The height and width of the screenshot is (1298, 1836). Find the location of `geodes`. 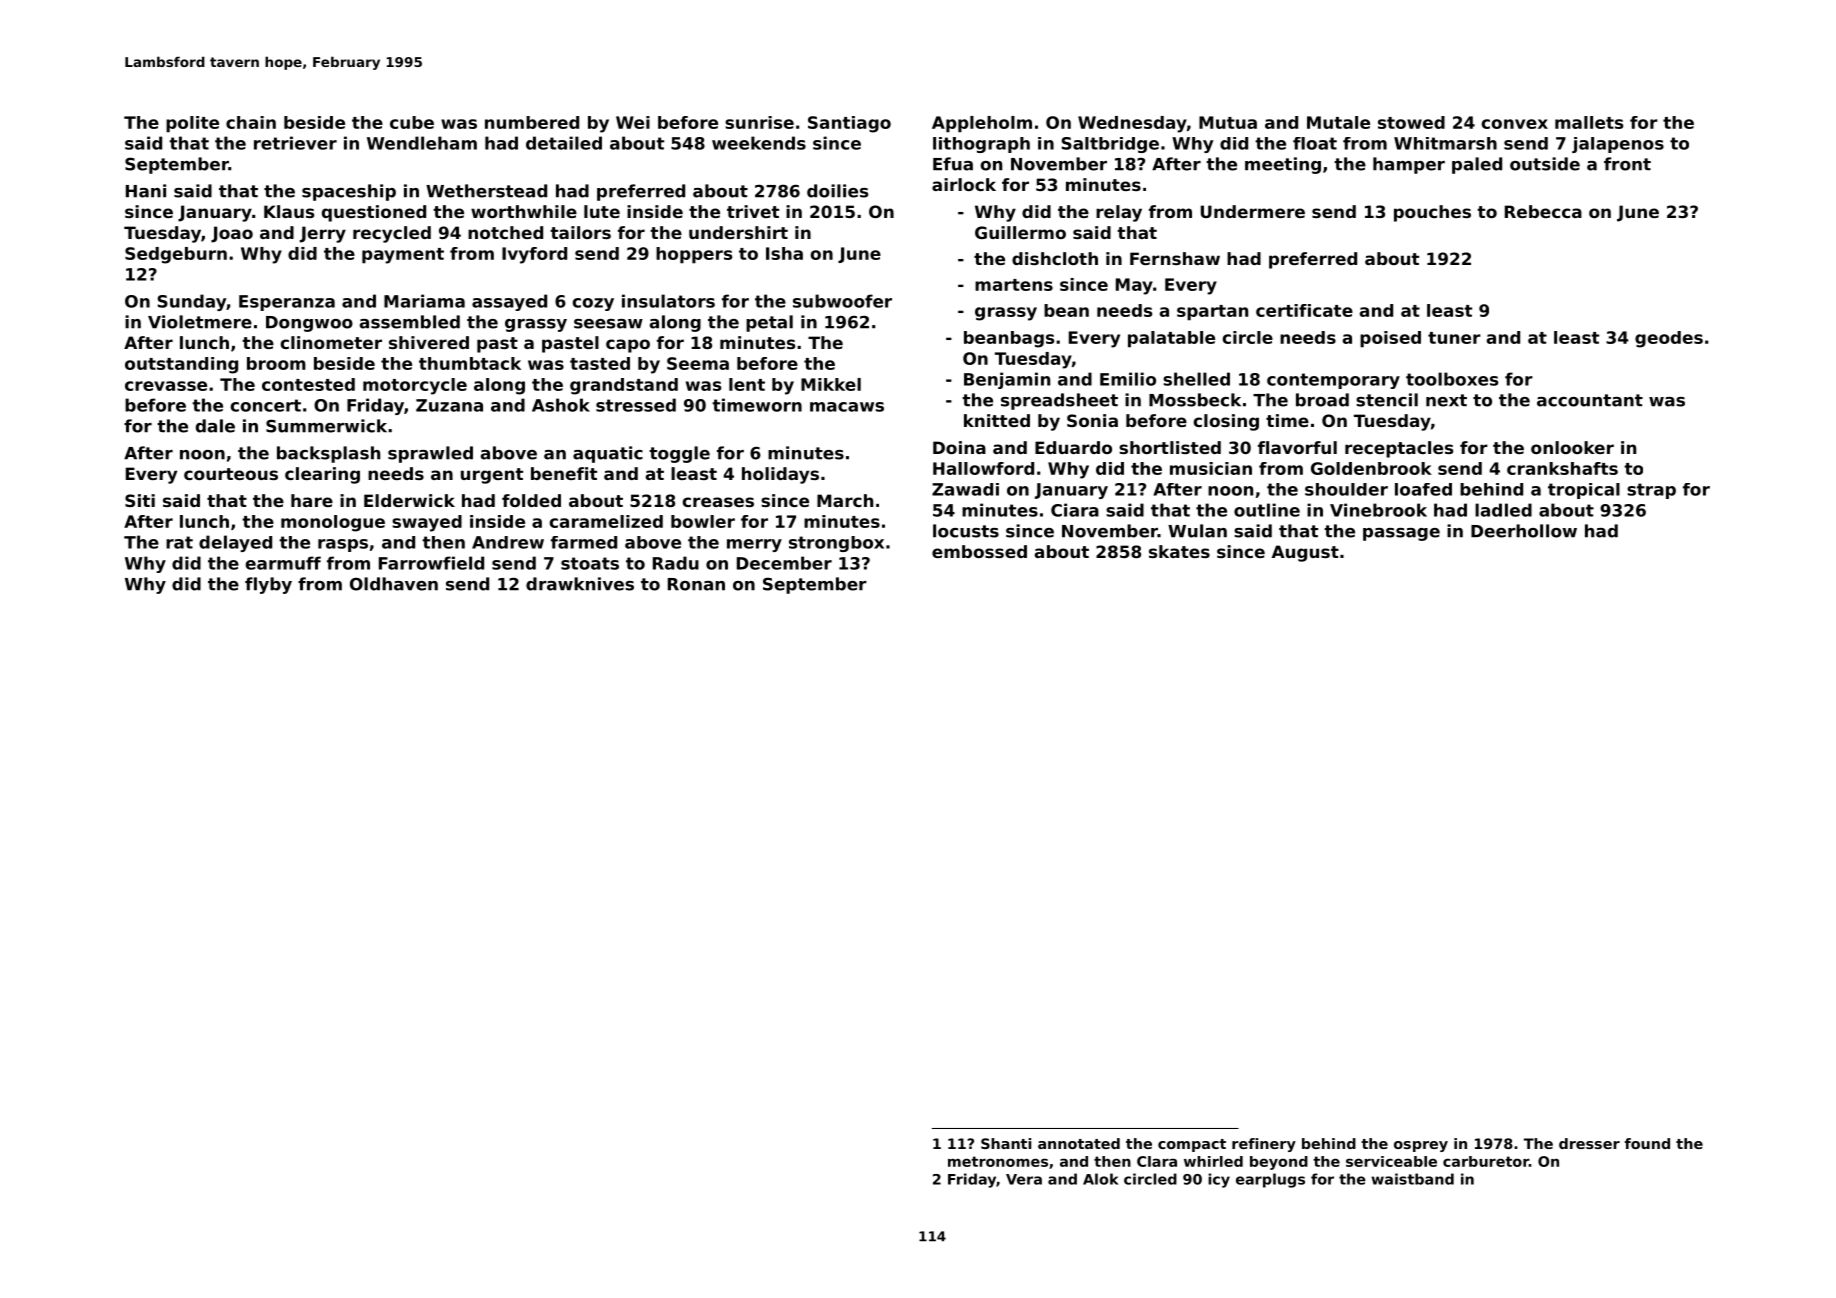

geodes is located at coordinates (1669, 339).
